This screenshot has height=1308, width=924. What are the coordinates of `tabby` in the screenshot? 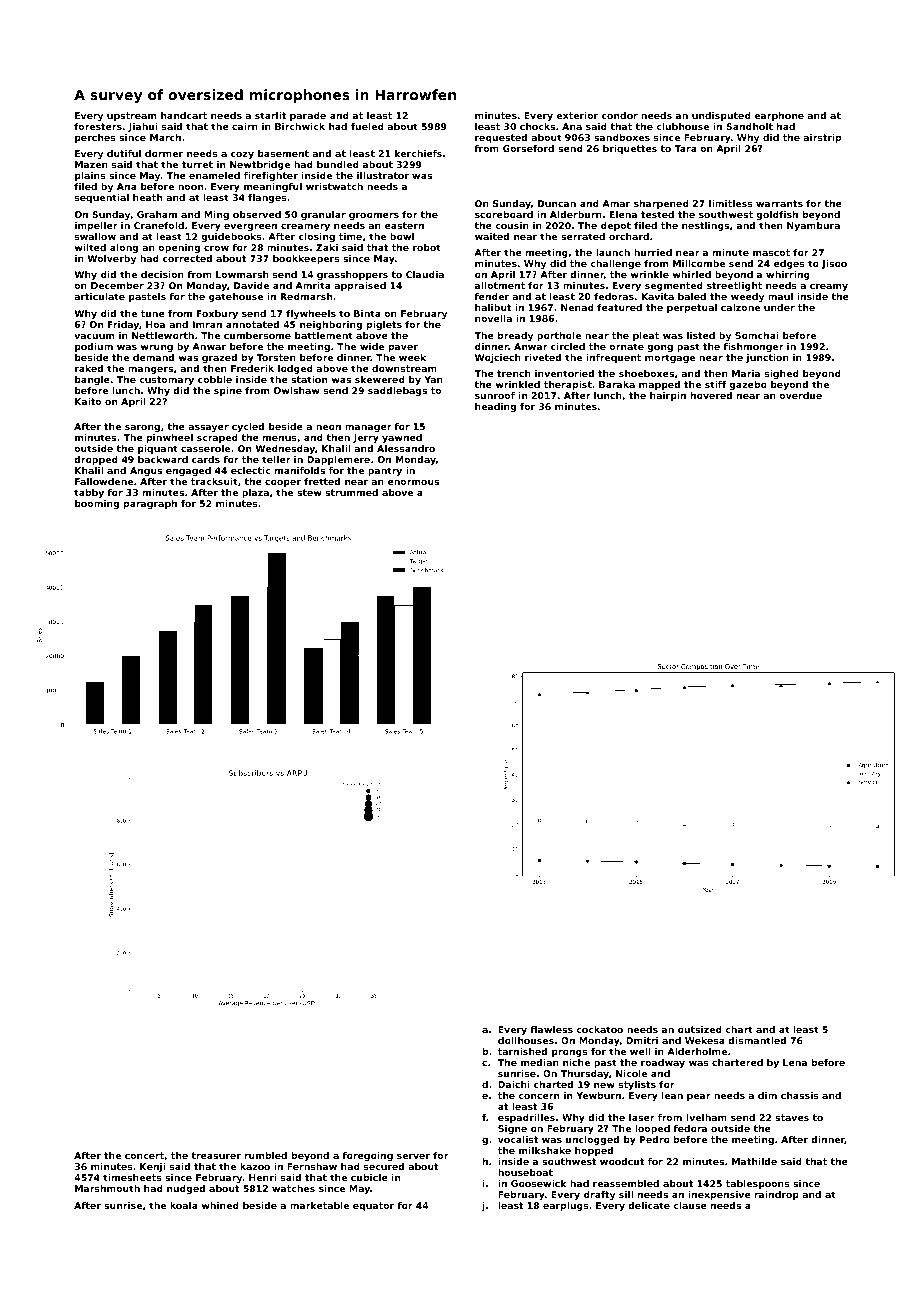 It's located at (89, 493).
